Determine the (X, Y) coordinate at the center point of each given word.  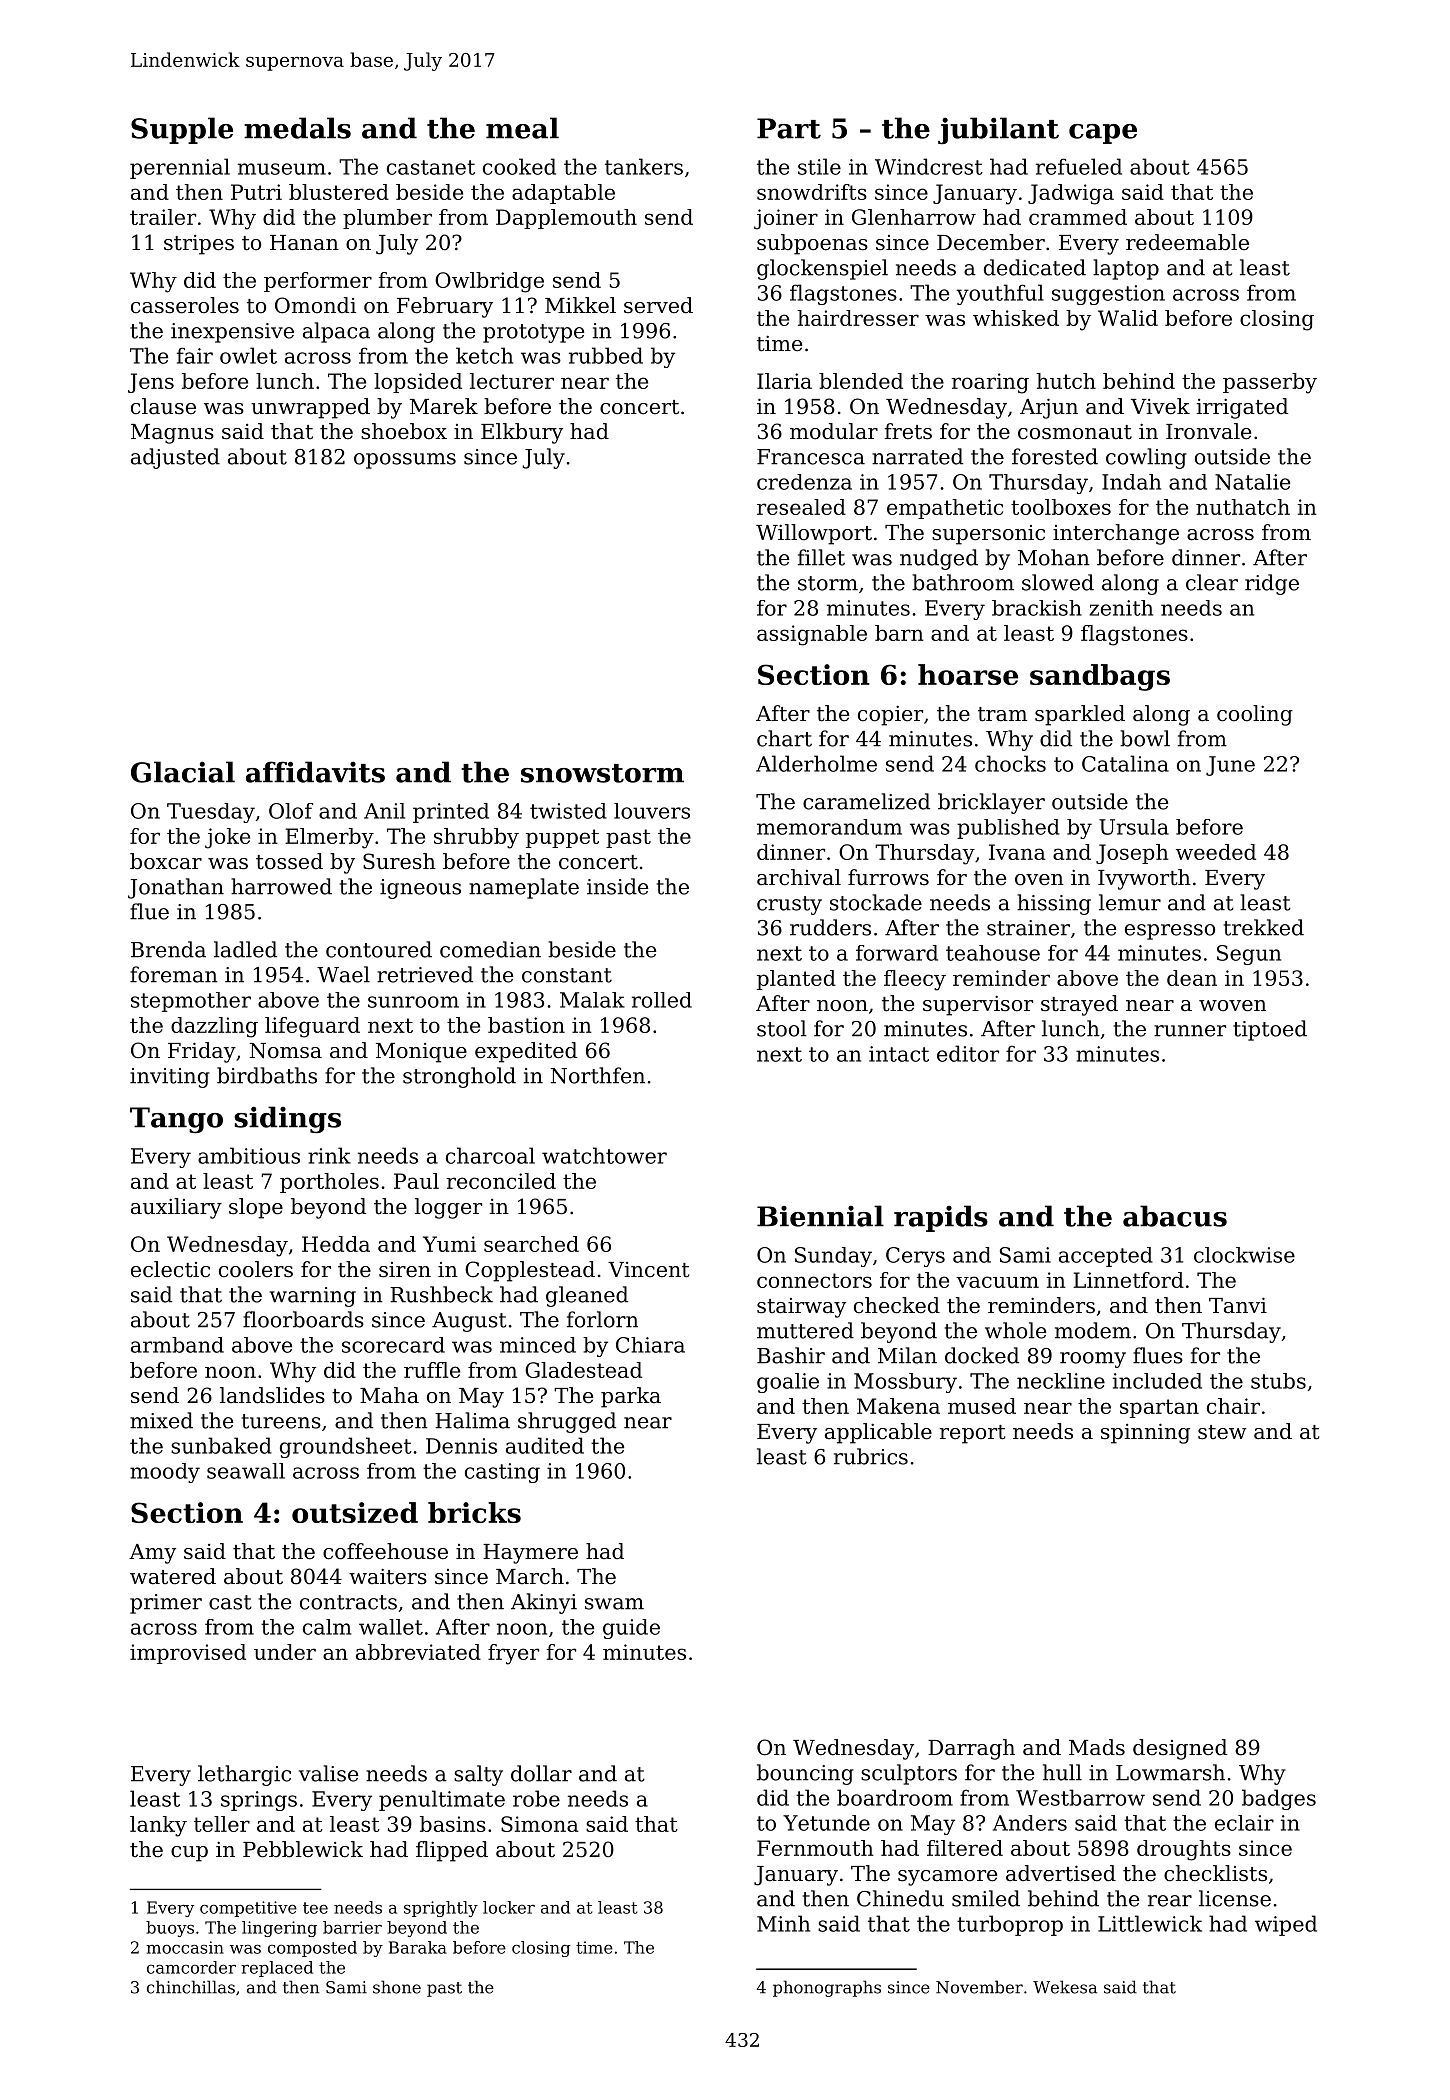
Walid (1128, 318)
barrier (352, 1927)
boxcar (166, 861)
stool (781, 1028)
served (658, 305)
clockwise (1244, 1255)
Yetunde (826, 1823)
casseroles (185, 305)
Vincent (648, 1270)
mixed (161, 1420)
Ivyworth (1144, 879)
